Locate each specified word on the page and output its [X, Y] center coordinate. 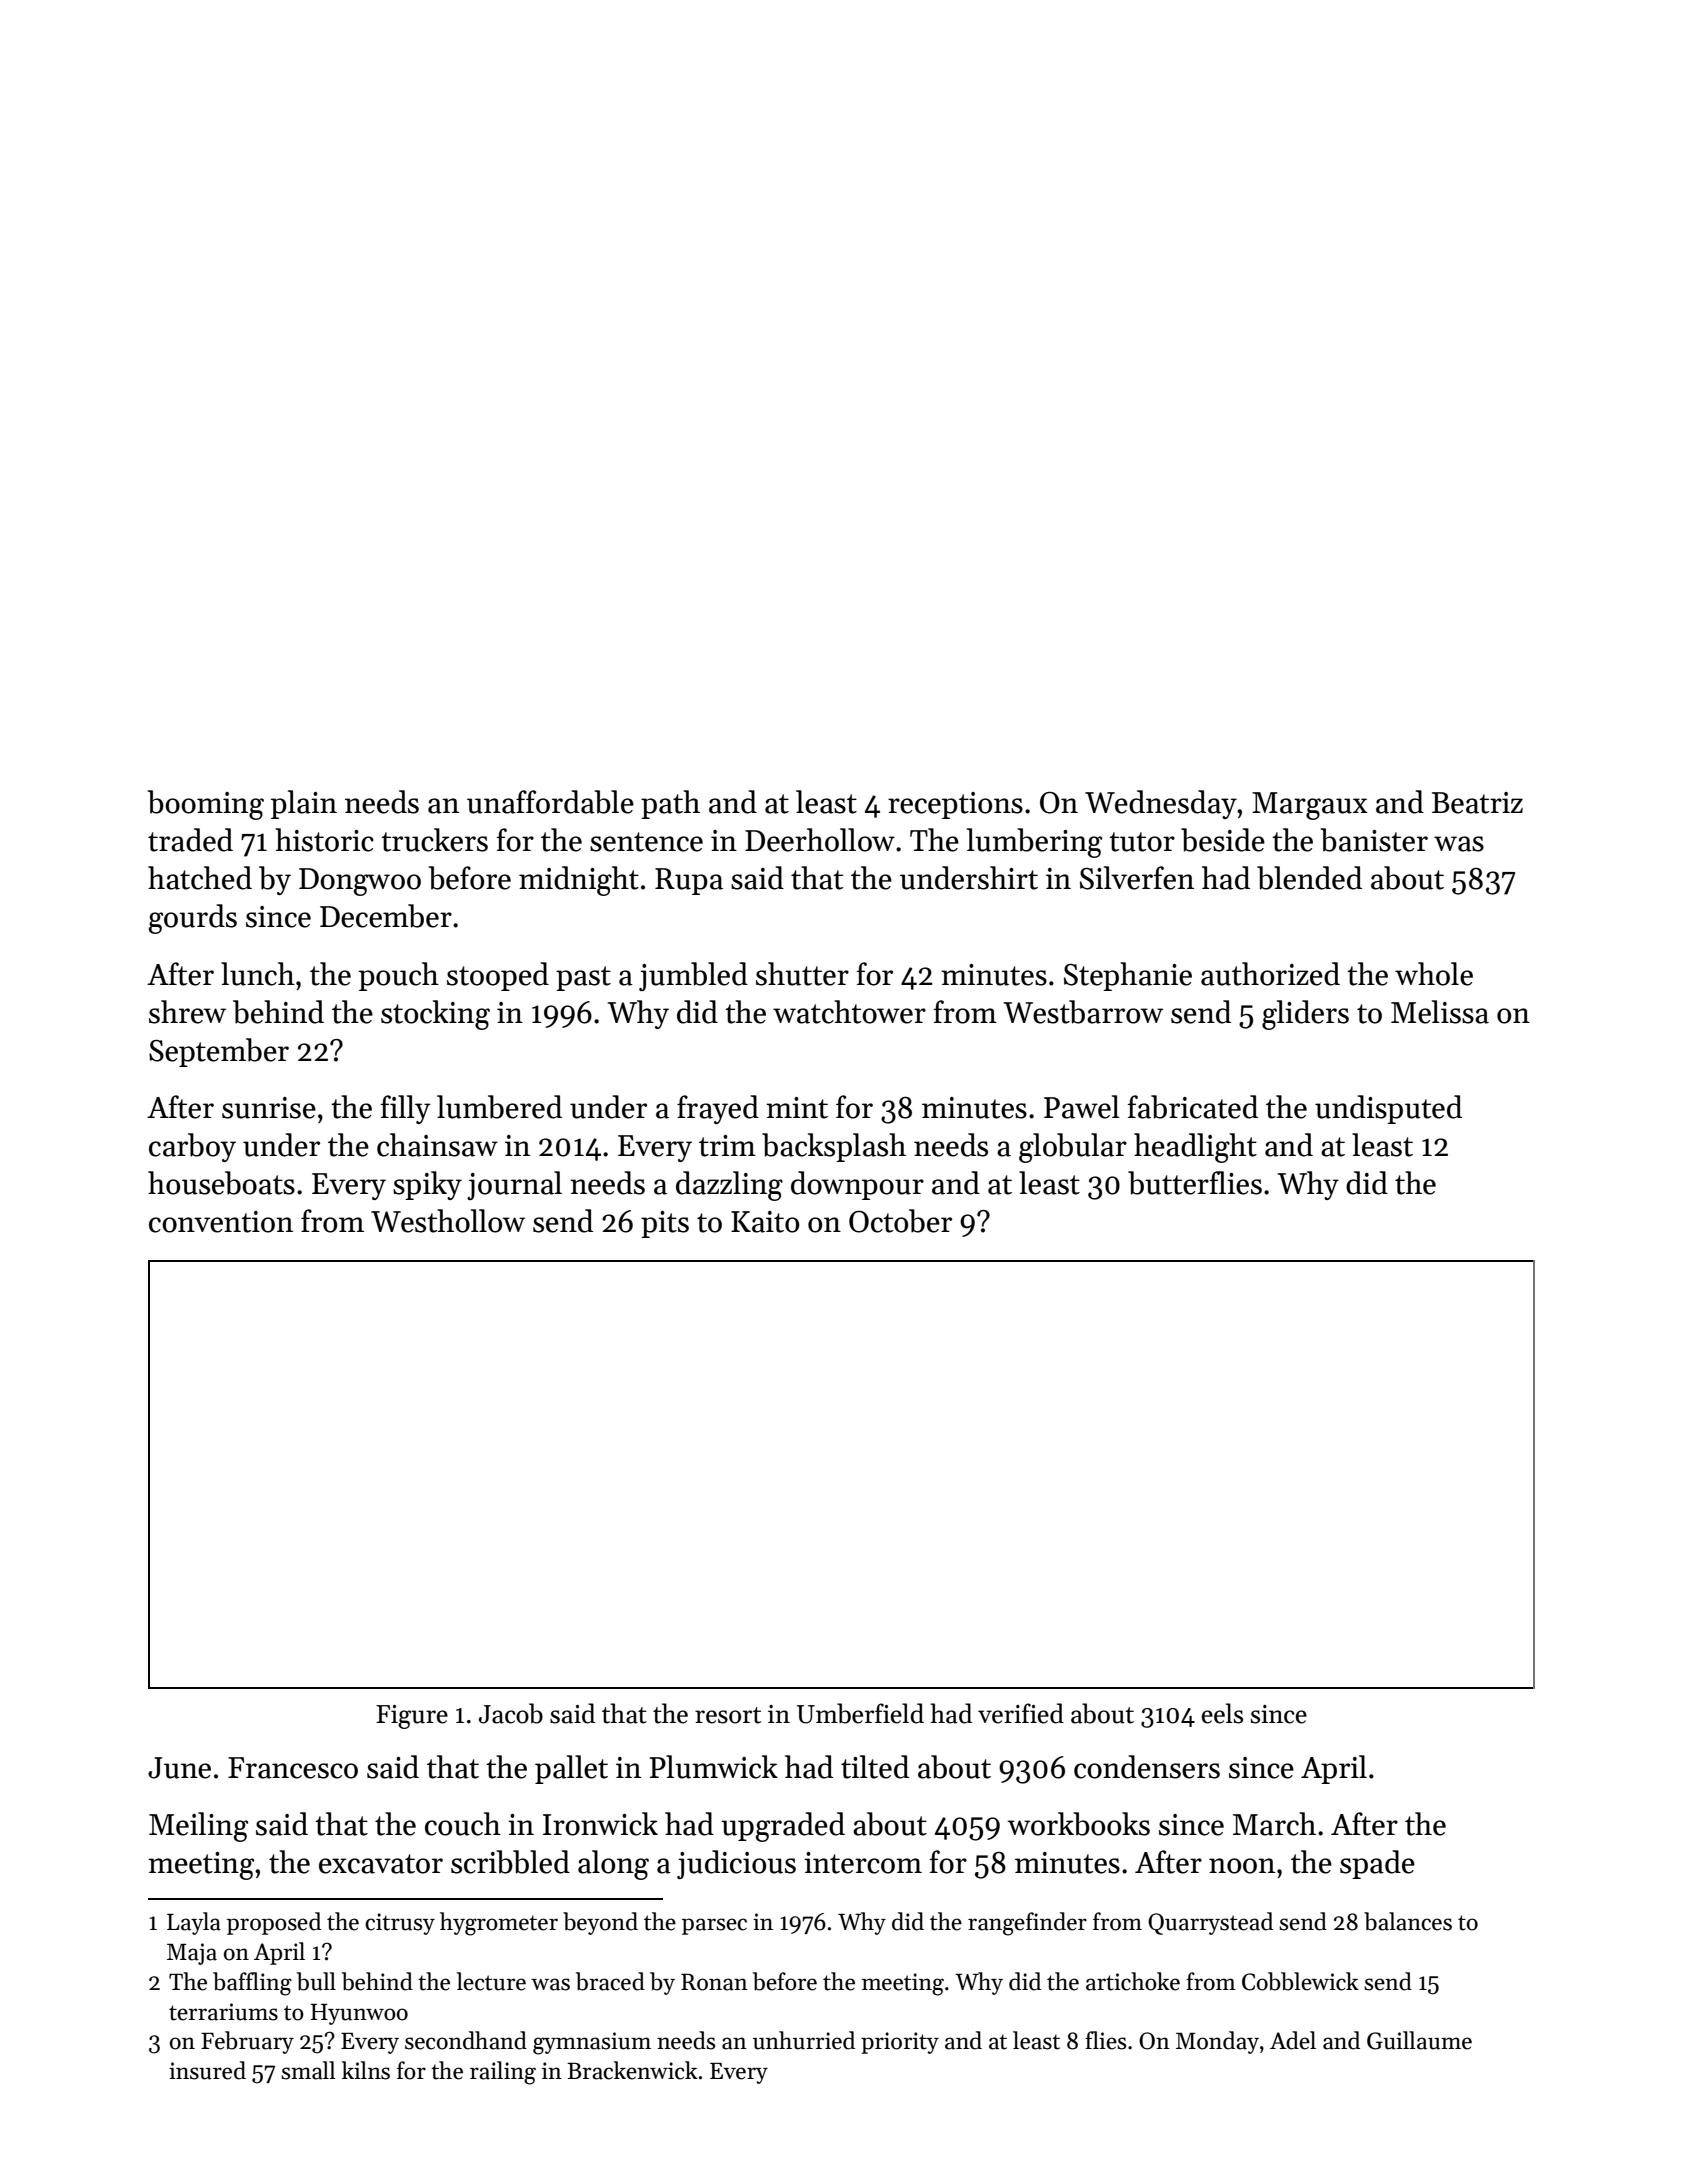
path [670, 804]
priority [900, 2043]
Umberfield [860, 1713]
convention [221, 1222]
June [179, 1768]
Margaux [1310, 806]
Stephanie [1128, 976]
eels [1222, 1713]
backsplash [834, 1147]
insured [207, 2070]
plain [304, 804]
